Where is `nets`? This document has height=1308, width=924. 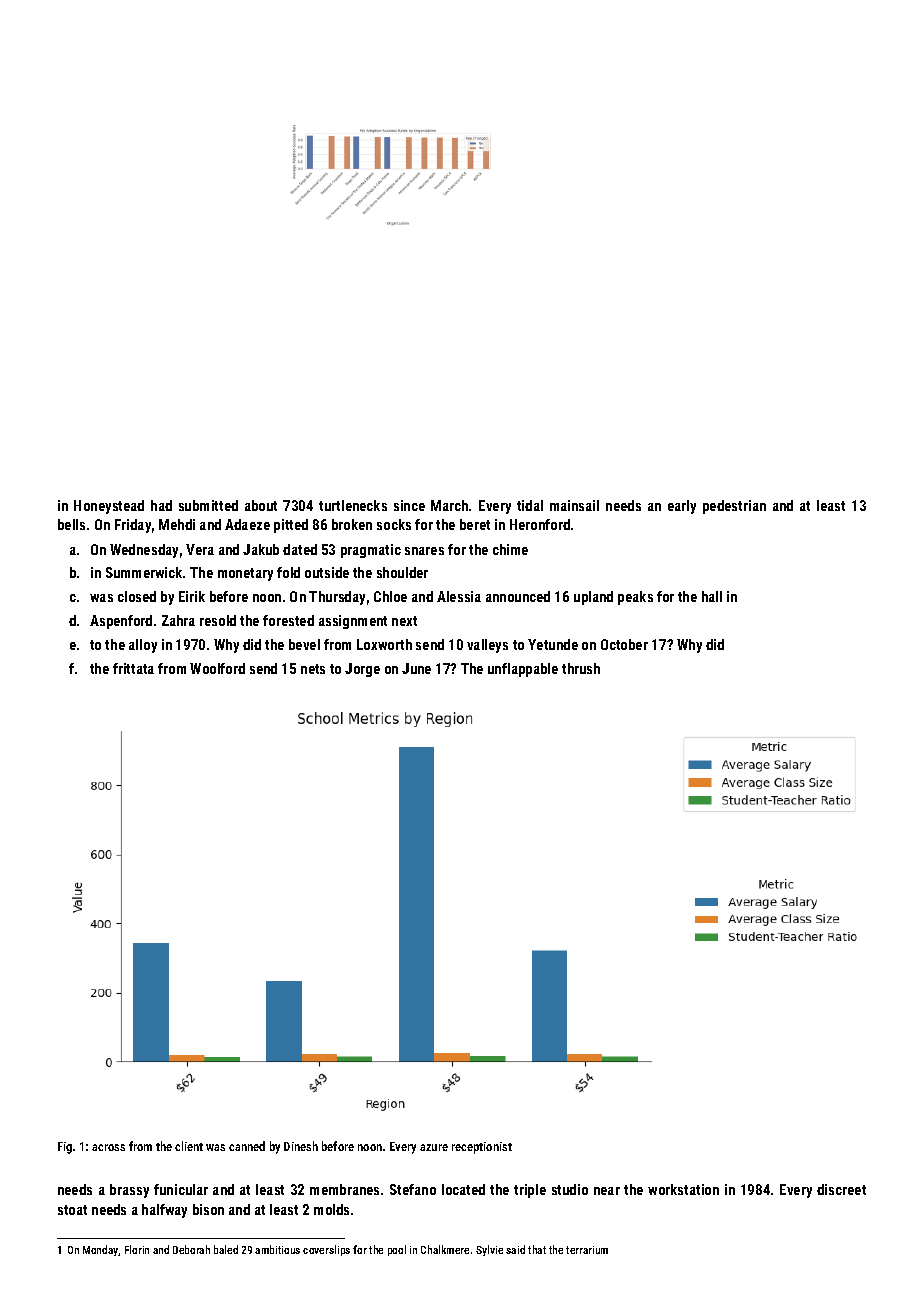 nets is located at coordinates (313, 669).
